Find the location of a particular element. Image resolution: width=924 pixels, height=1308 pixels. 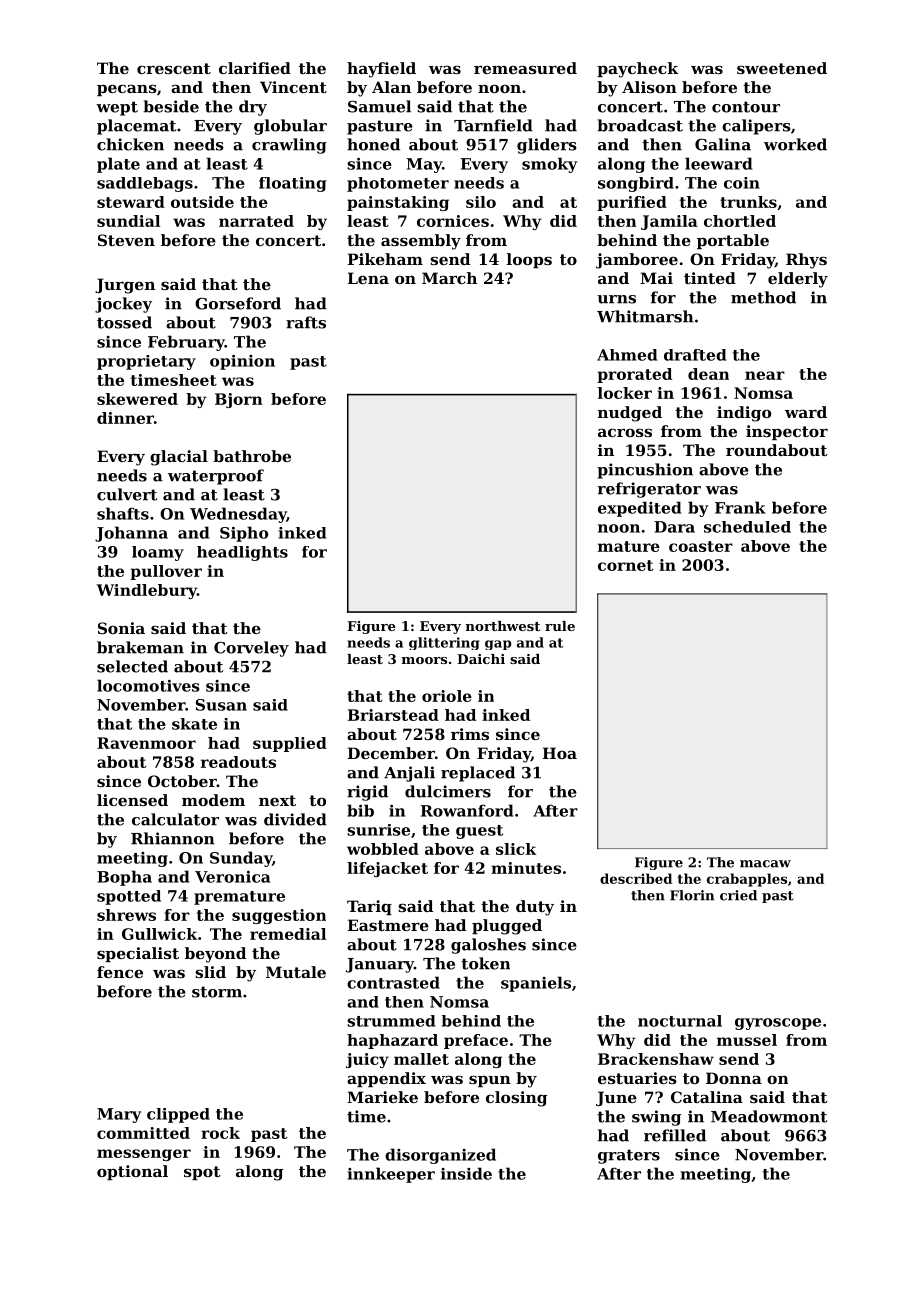

graters is located at coordinates (629, 1156).
